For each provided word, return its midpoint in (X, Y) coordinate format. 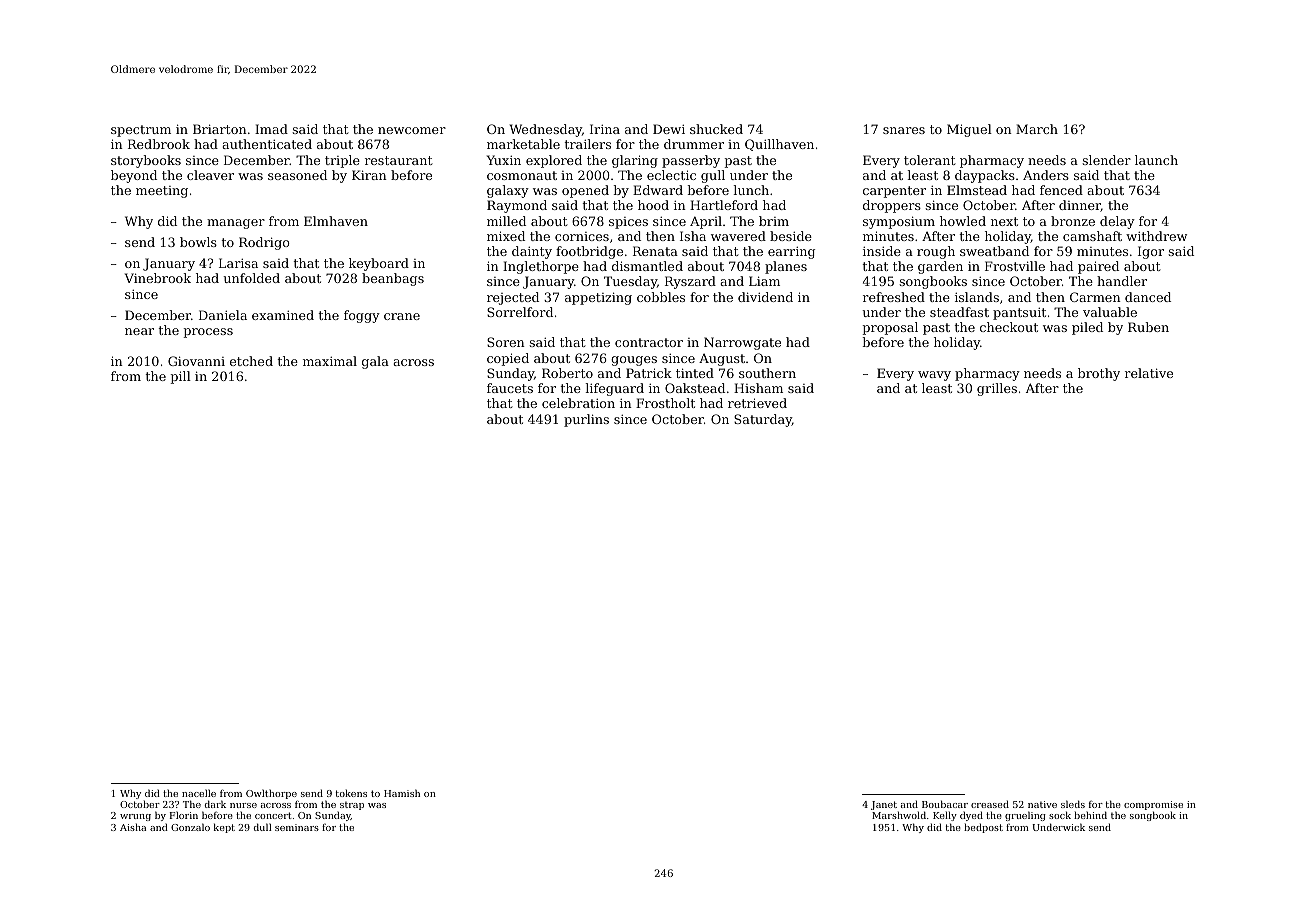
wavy (934, 376)
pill (181, 377)
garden (940, 267)
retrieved (757, 403)
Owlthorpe (271, 794)
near (139, 331)
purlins (586, 420)
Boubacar (945, 804)
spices (628, 223)
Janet (885, 806)
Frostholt (665, 403)
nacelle (199, 793)
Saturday (763, 420)
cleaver (210, 175)
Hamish (402, 793)
